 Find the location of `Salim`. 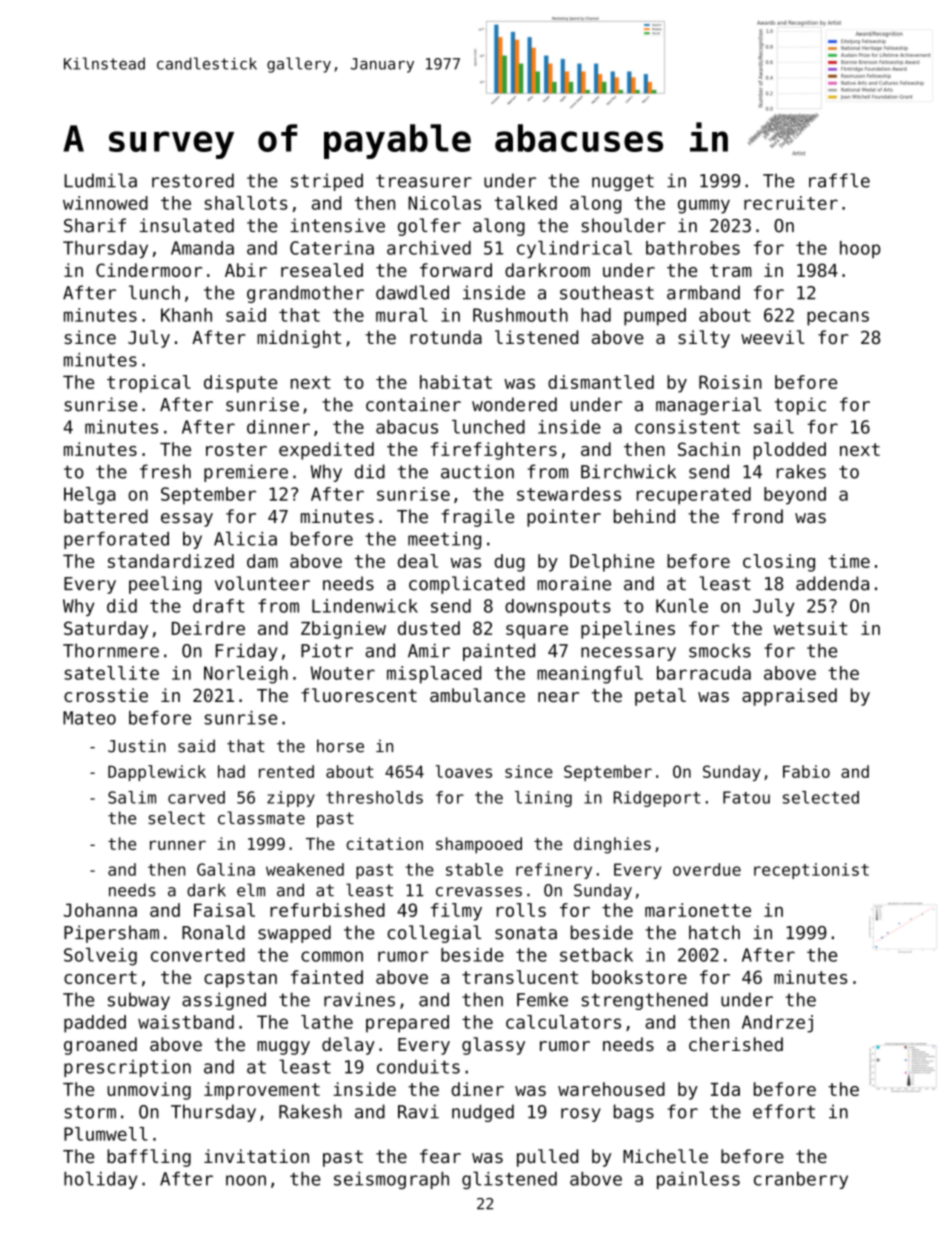

Salim is located at coordinates (132, 797).
